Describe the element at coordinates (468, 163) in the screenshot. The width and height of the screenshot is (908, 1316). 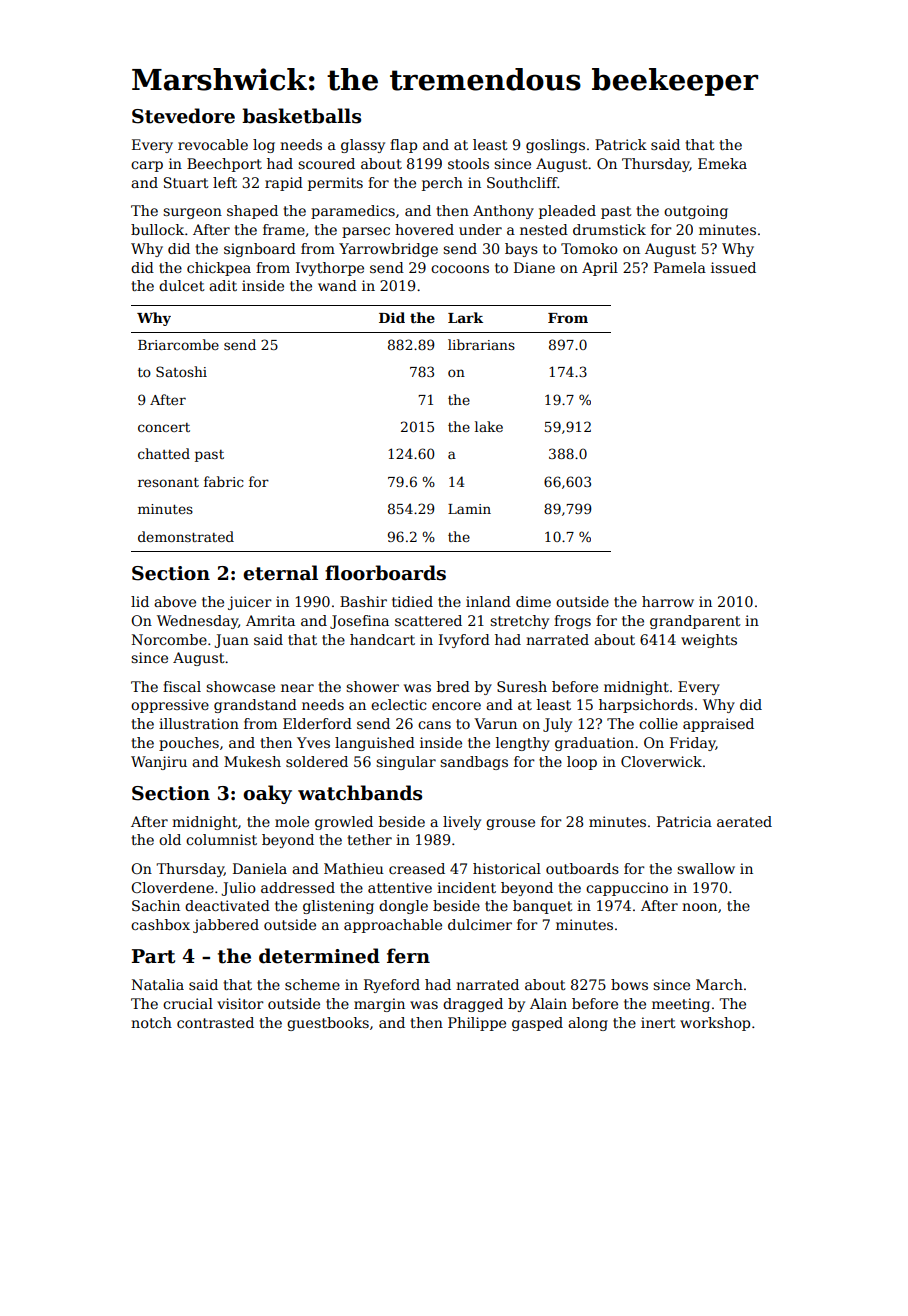
I see `stools` at that location.
